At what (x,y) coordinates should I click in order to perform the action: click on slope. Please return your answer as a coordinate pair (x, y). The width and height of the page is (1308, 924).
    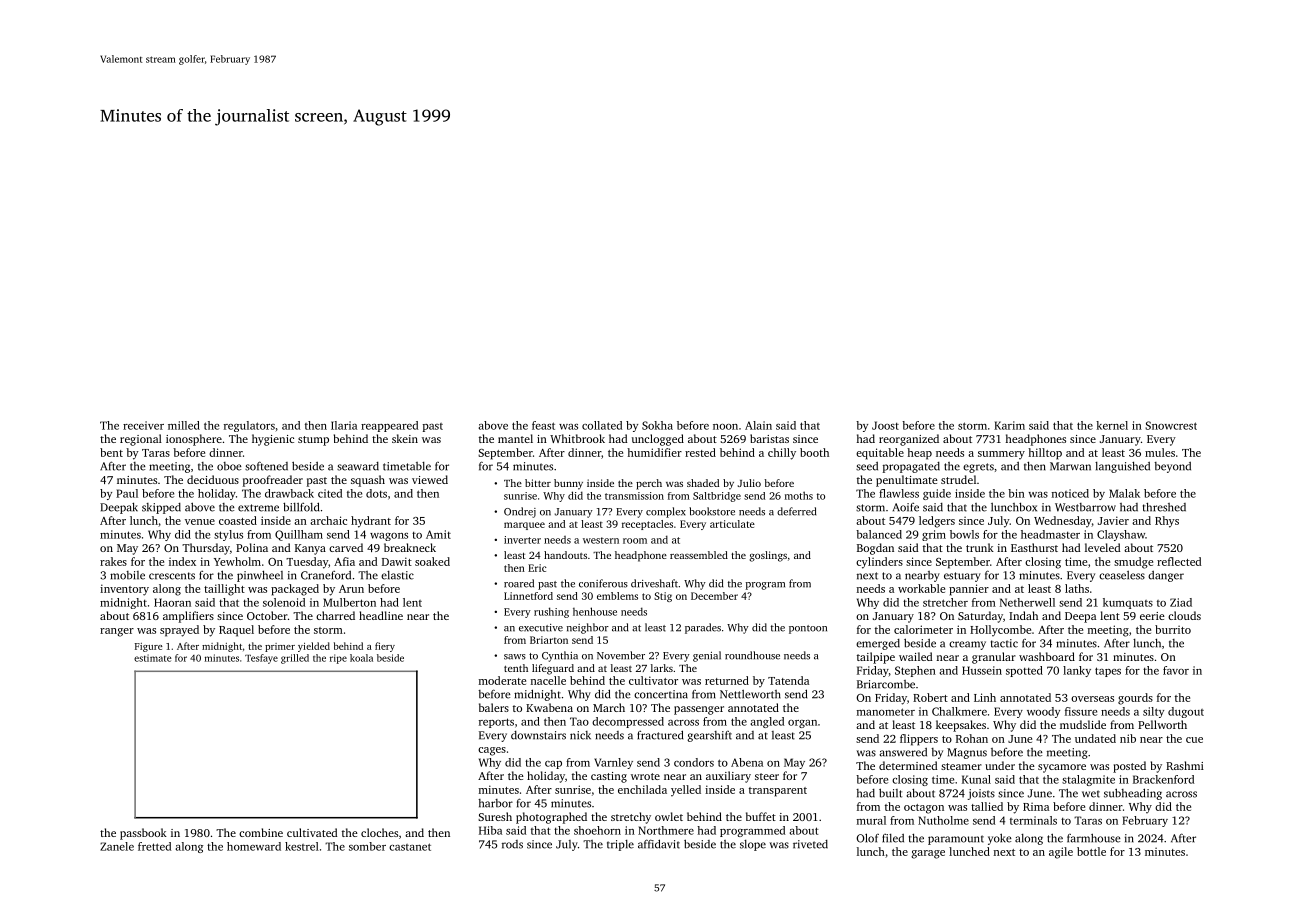
    Looking at the image, I should click on (753, 845).
